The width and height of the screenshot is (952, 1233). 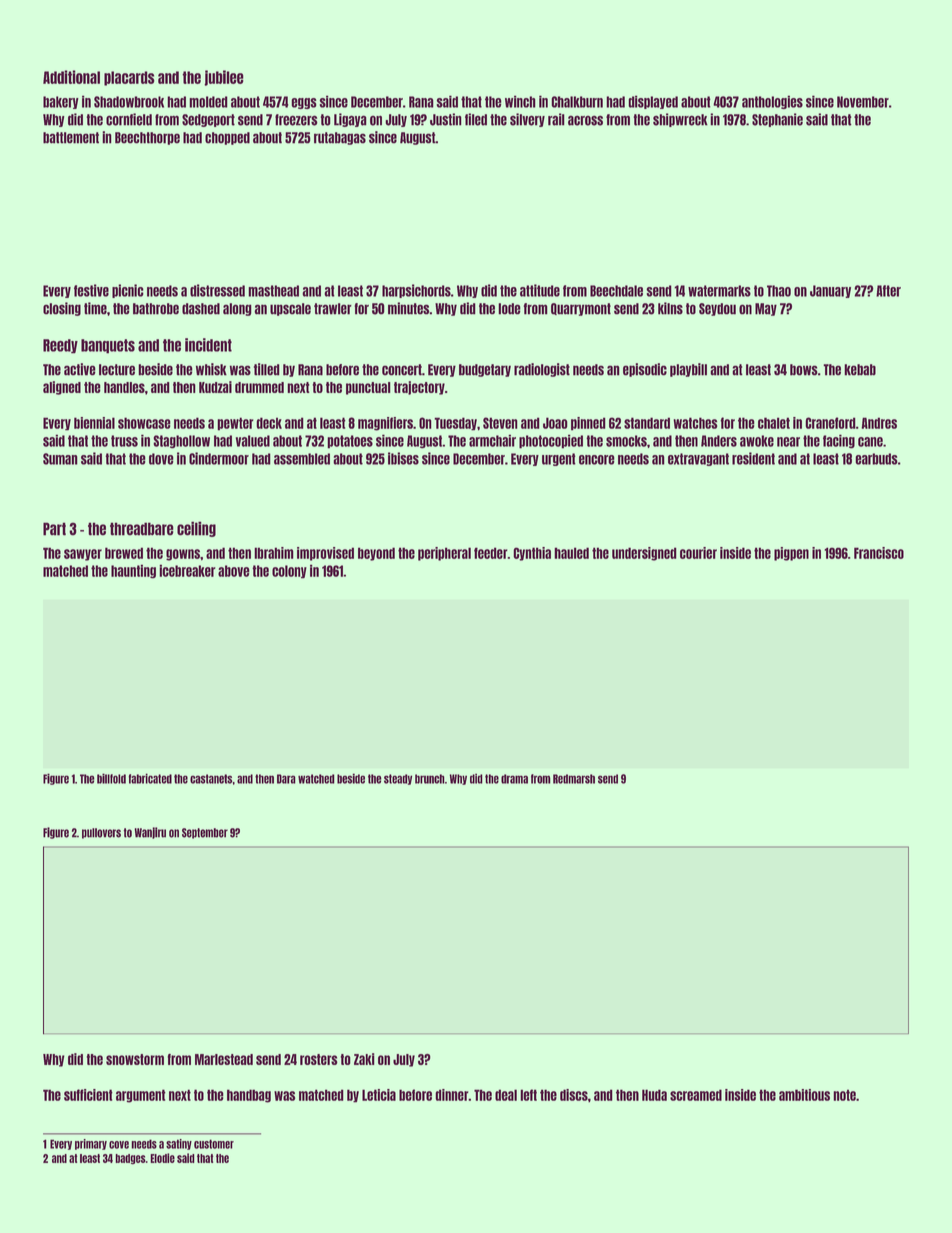 What do you see at coordinates (542, 370) in the screenshot?
I see `radiologist` at bounding box center [542, 370].
